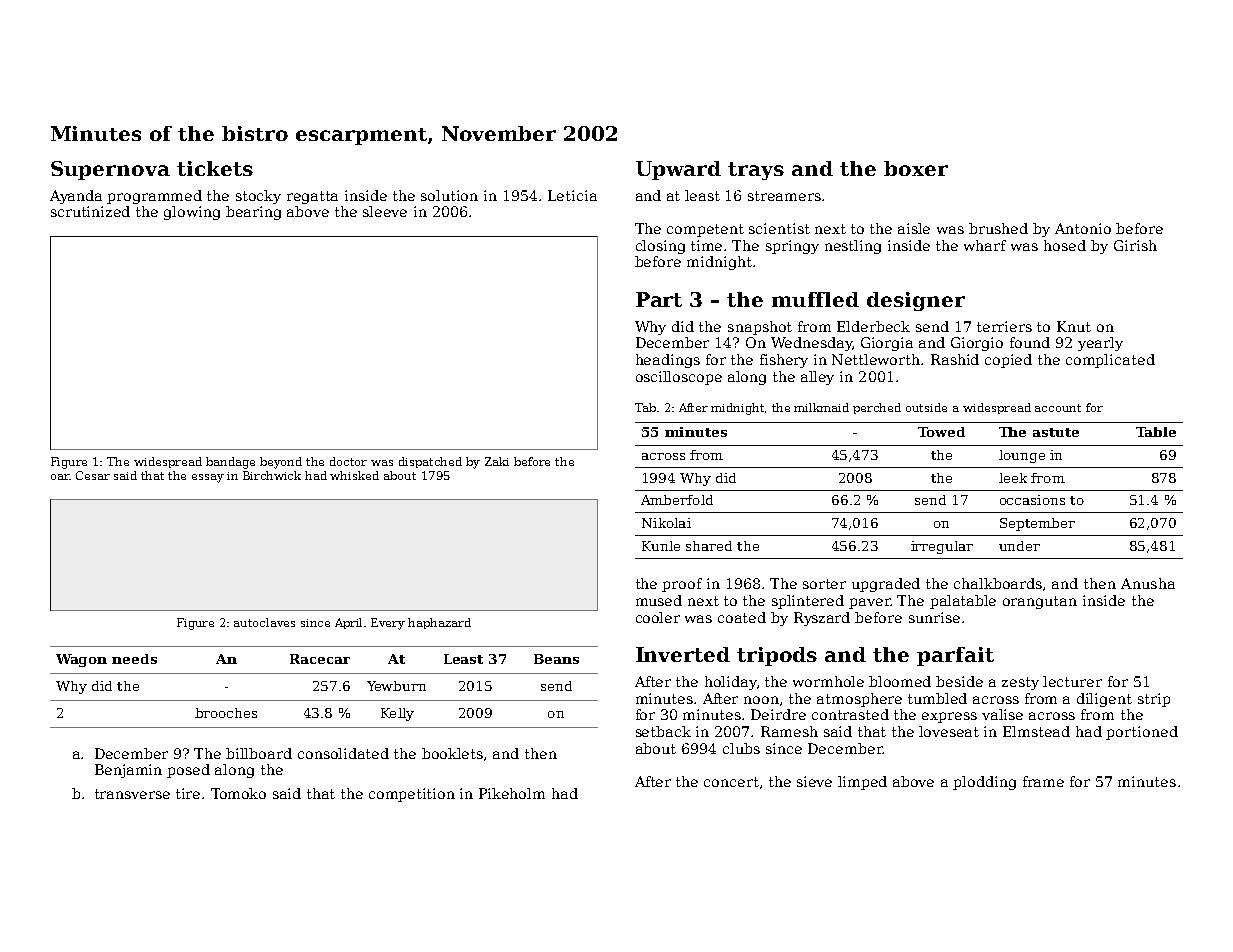 The height and width of the screenshot is (952, 1233). I want to click on boxer, so click(916, 168).
